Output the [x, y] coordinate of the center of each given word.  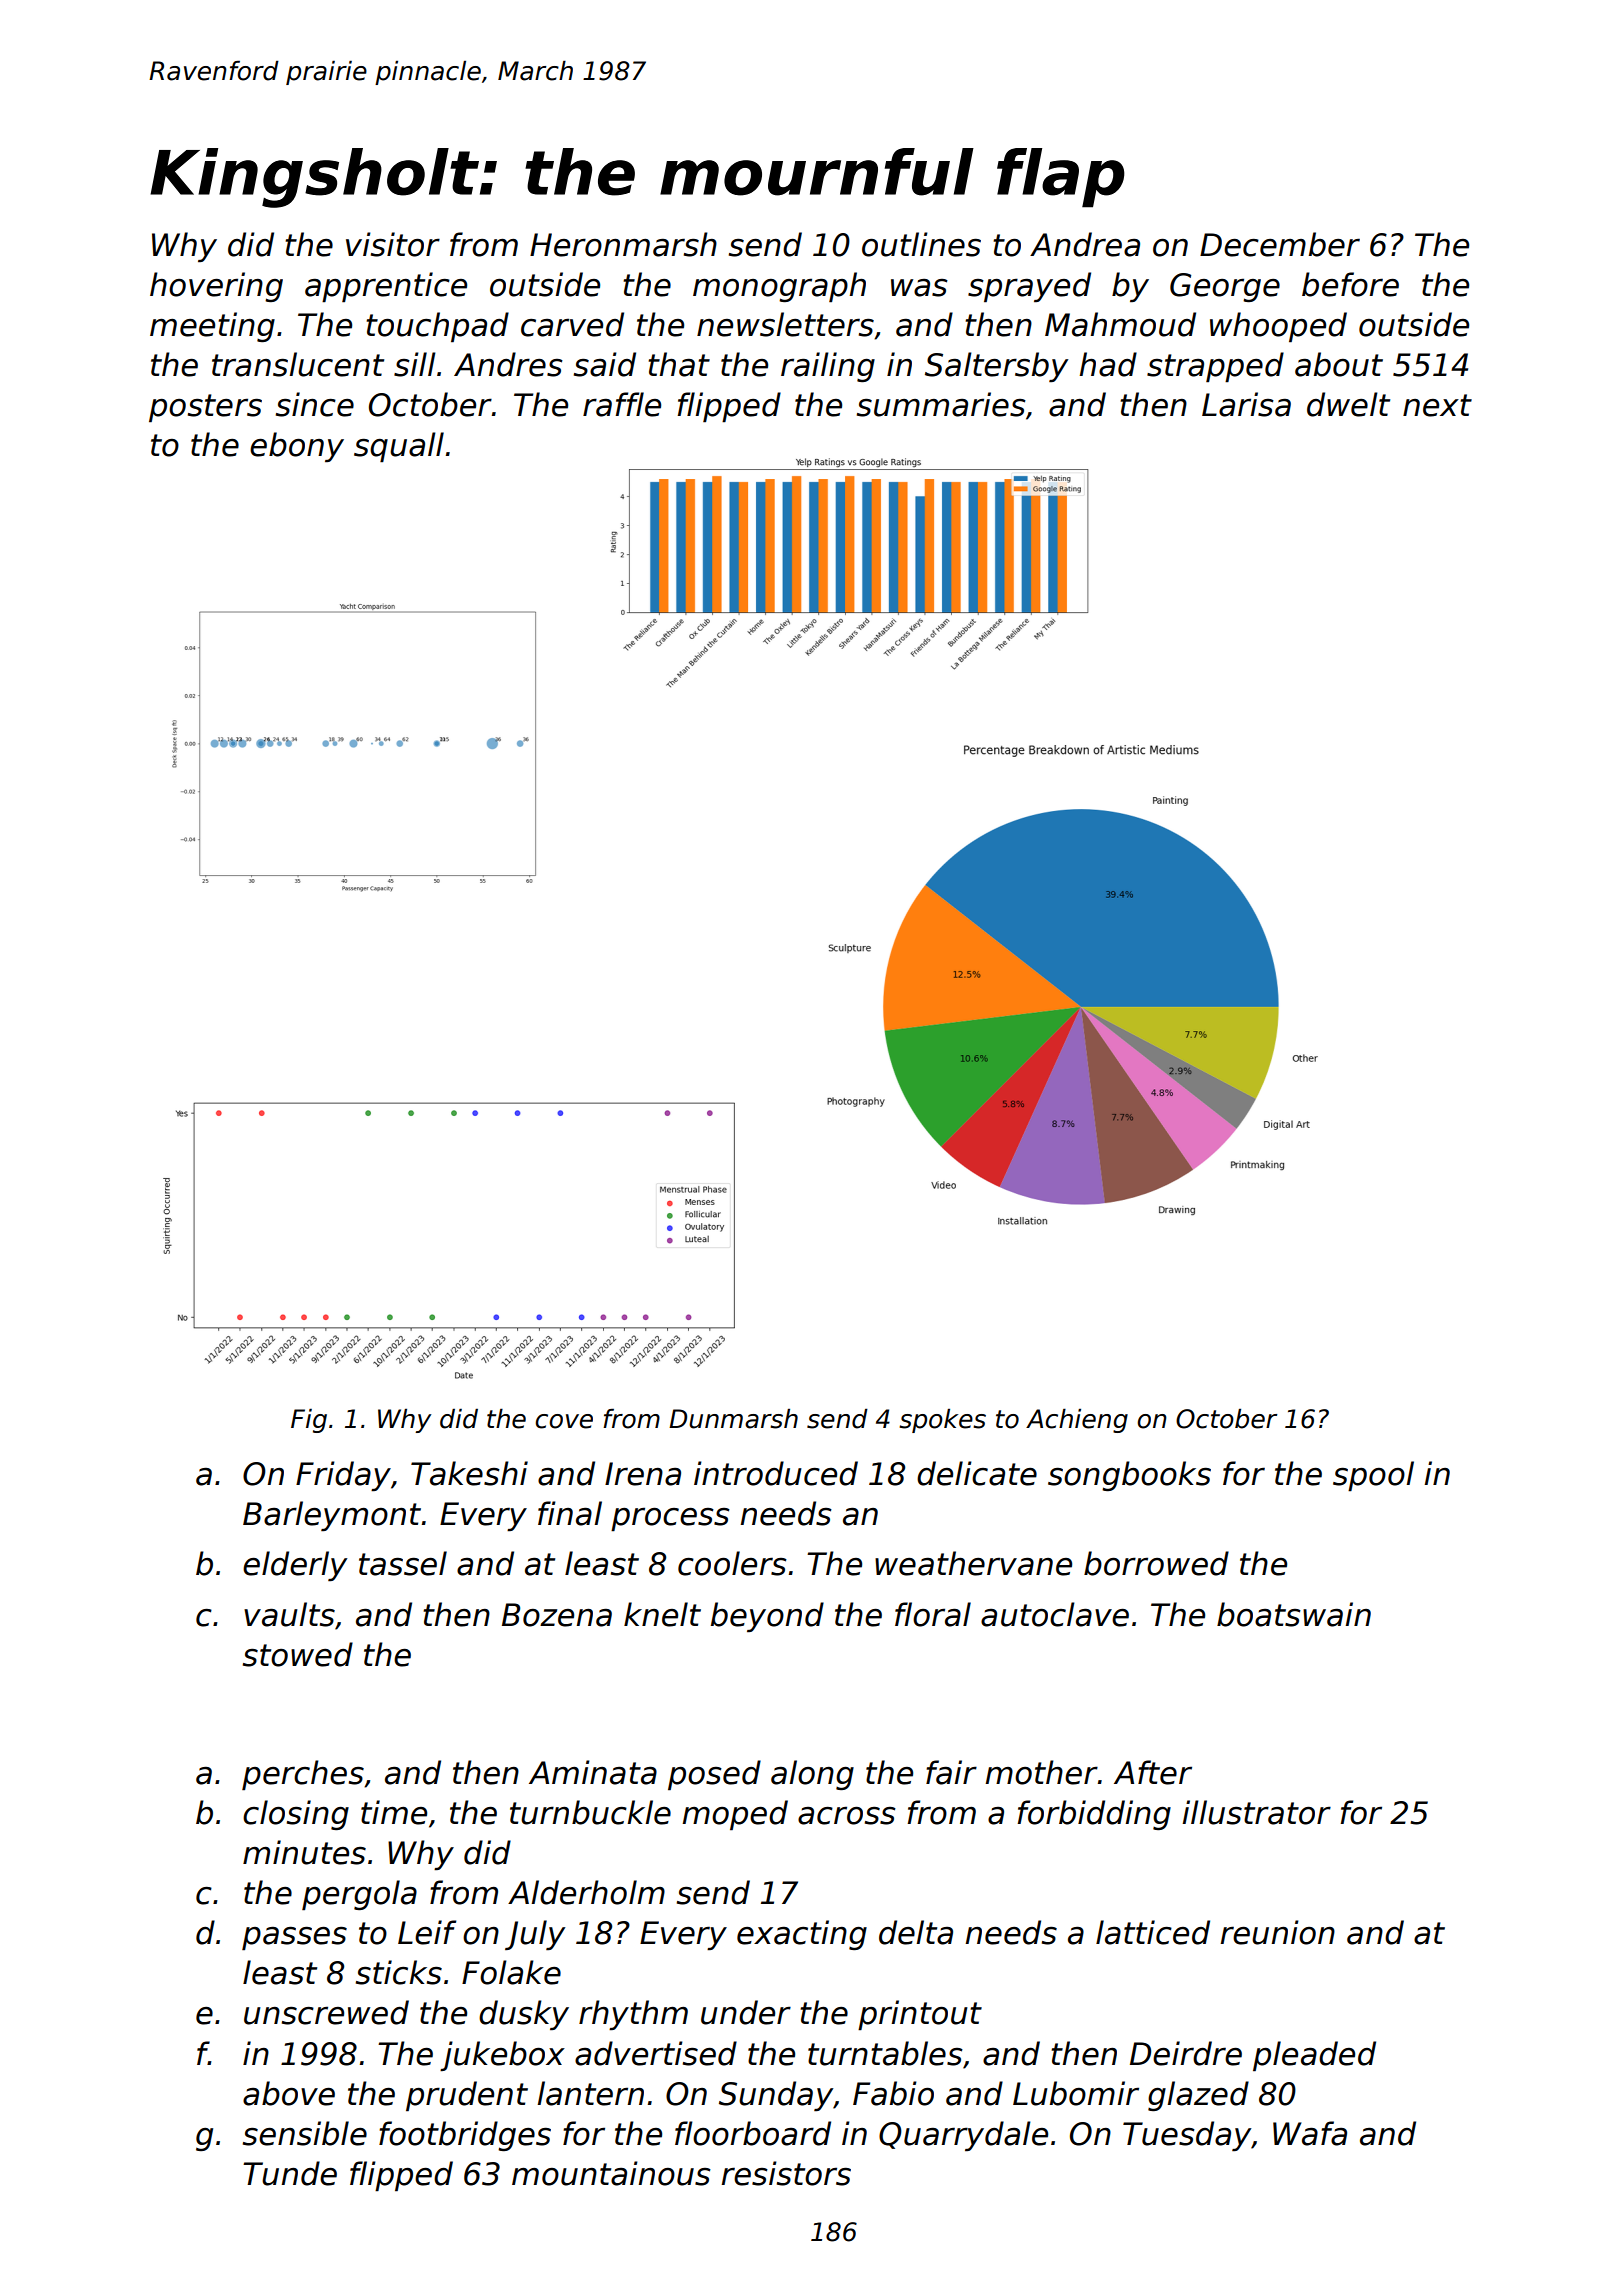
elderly [295, 1566]
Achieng [1077, 1420]
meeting [212, 327]
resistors [786, 2173]
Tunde [290, 2173]
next [1437, 405]
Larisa [1246, 404]
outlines [921, 244]
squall [399, 447]
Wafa [1310, 2133]
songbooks [1129, 1476]
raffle [622, 404]
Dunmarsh [733, 1419]
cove [564, 1421]
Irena [643, 1474]
